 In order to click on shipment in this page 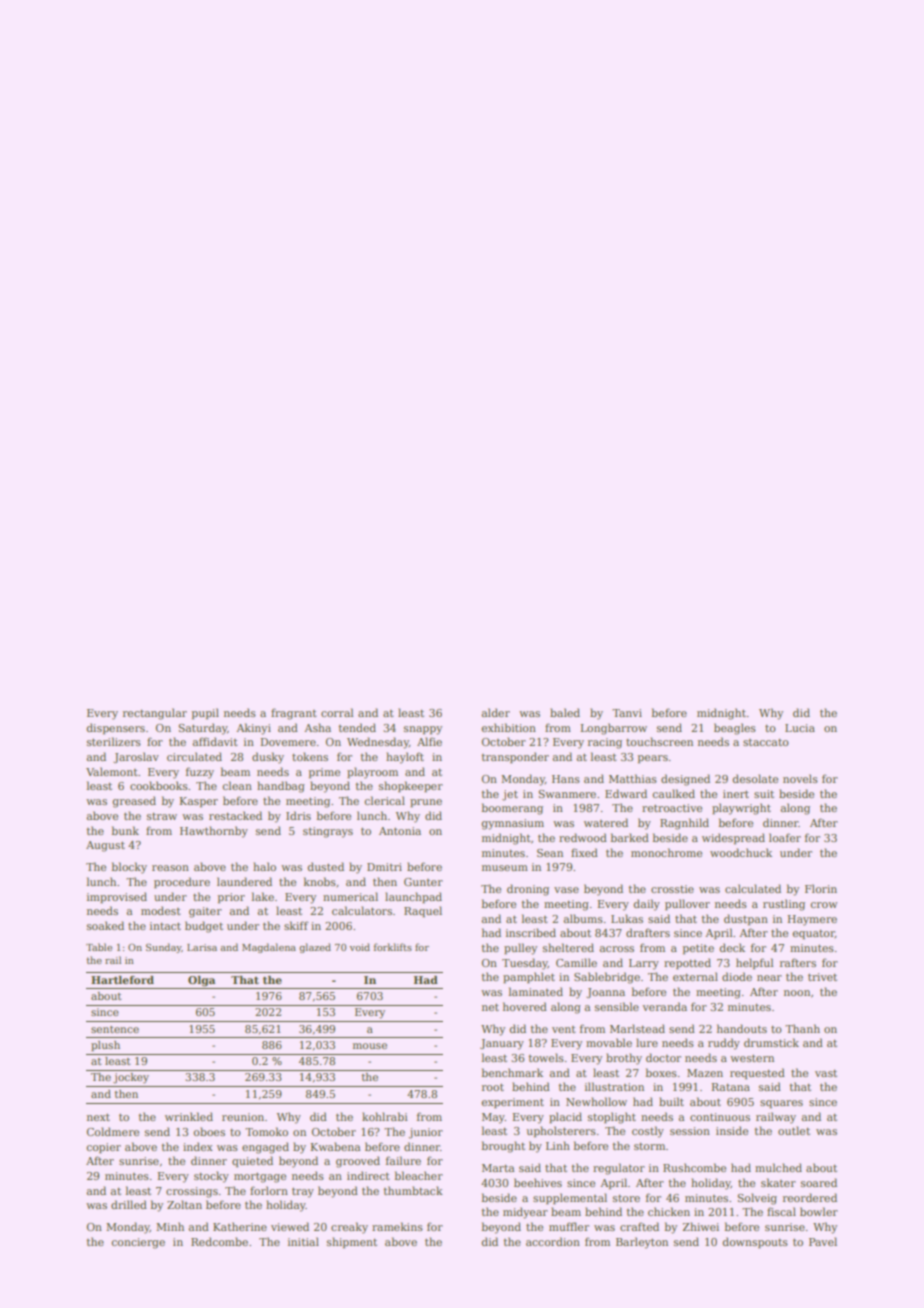, I will do `click(352, 1242)`.
